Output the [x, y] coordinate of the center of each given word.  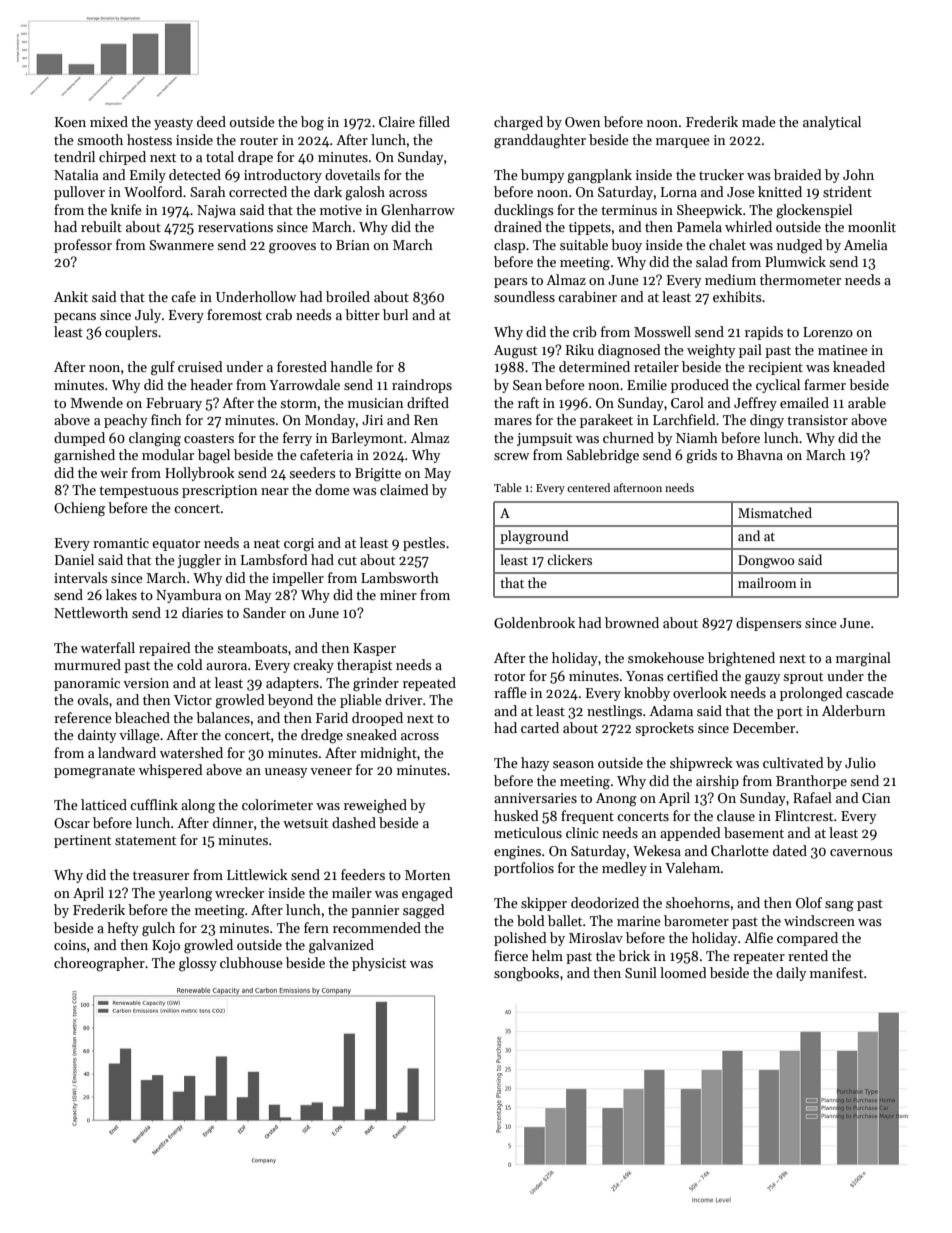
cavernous [861, 852]
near [275, 491]
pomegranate [94, 772]
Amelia [865, 244]
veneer [331, 771]
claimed [404, 489]
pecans [75, 318]
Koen [70, 122]
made [759, 121]
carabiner [587, 296]
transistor [817, 420]
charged [518, 123]
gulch [158, 929]
